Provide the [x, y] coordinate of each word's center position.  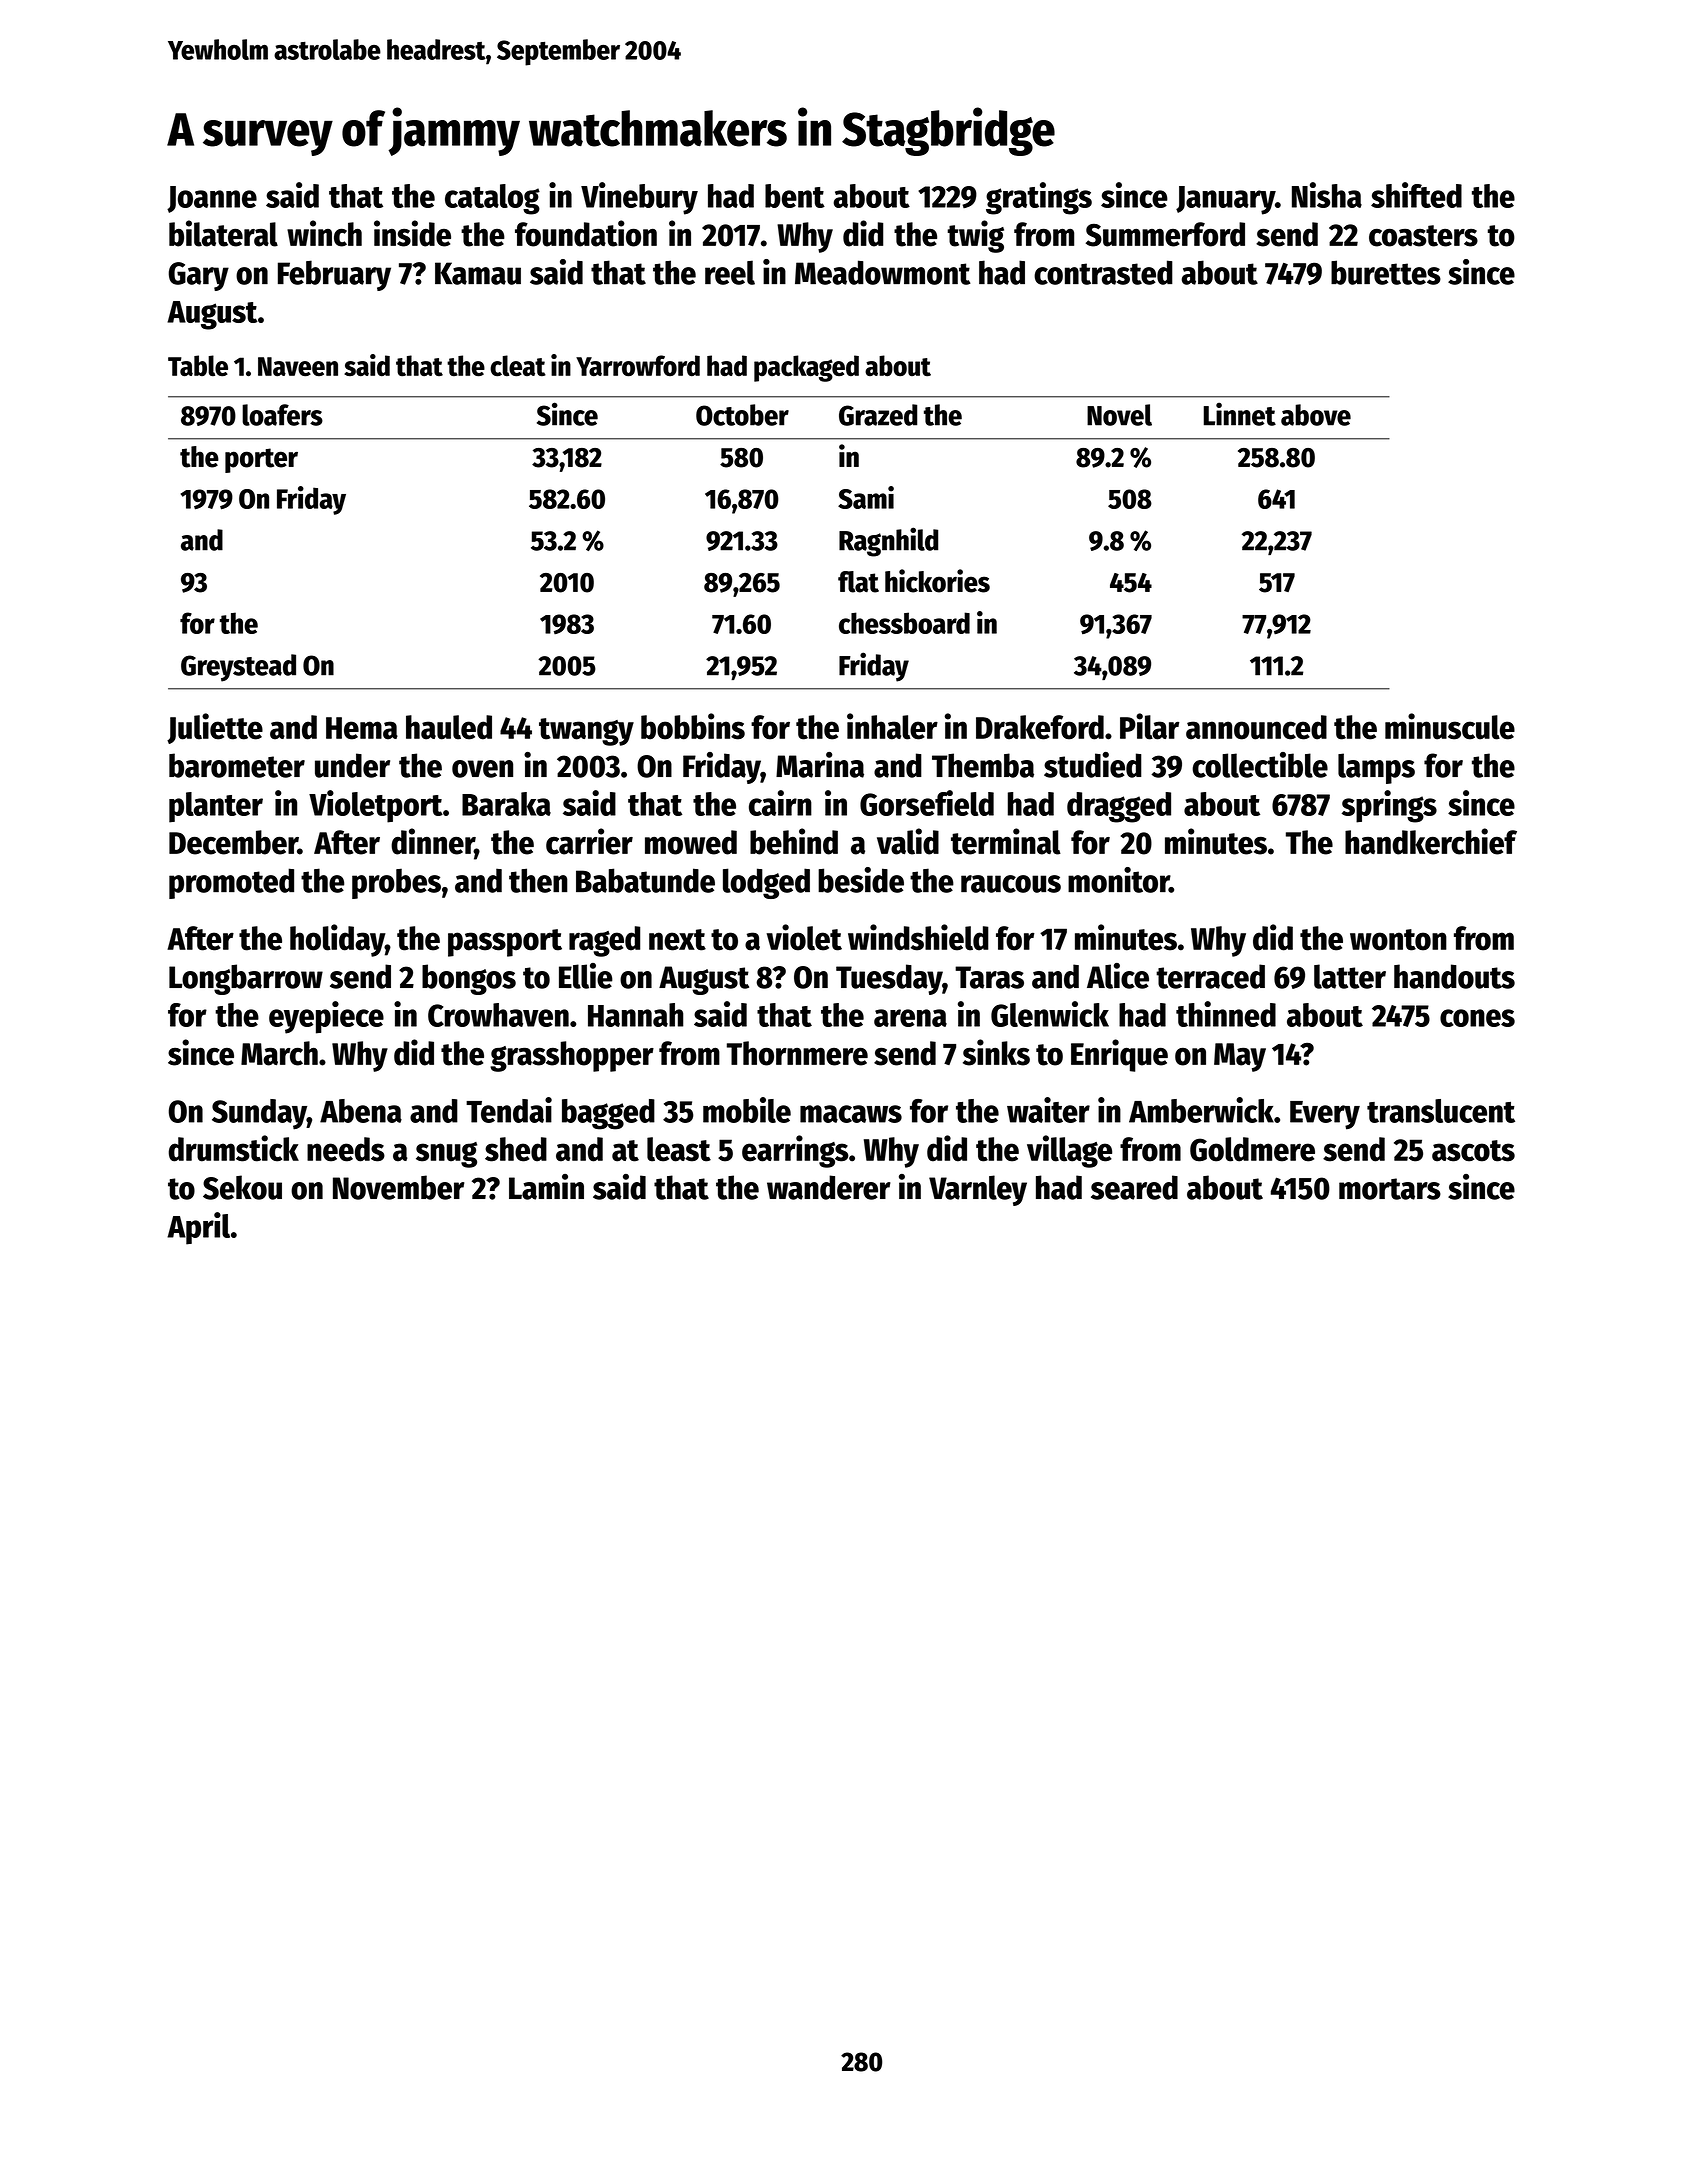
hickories [937, 581]
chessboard [904, 623]
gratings [1039, 198]
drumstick [234, 1148]
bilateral [223, 233]
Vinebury [639, 198]
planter [216, 807]
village [1069, 1151]
